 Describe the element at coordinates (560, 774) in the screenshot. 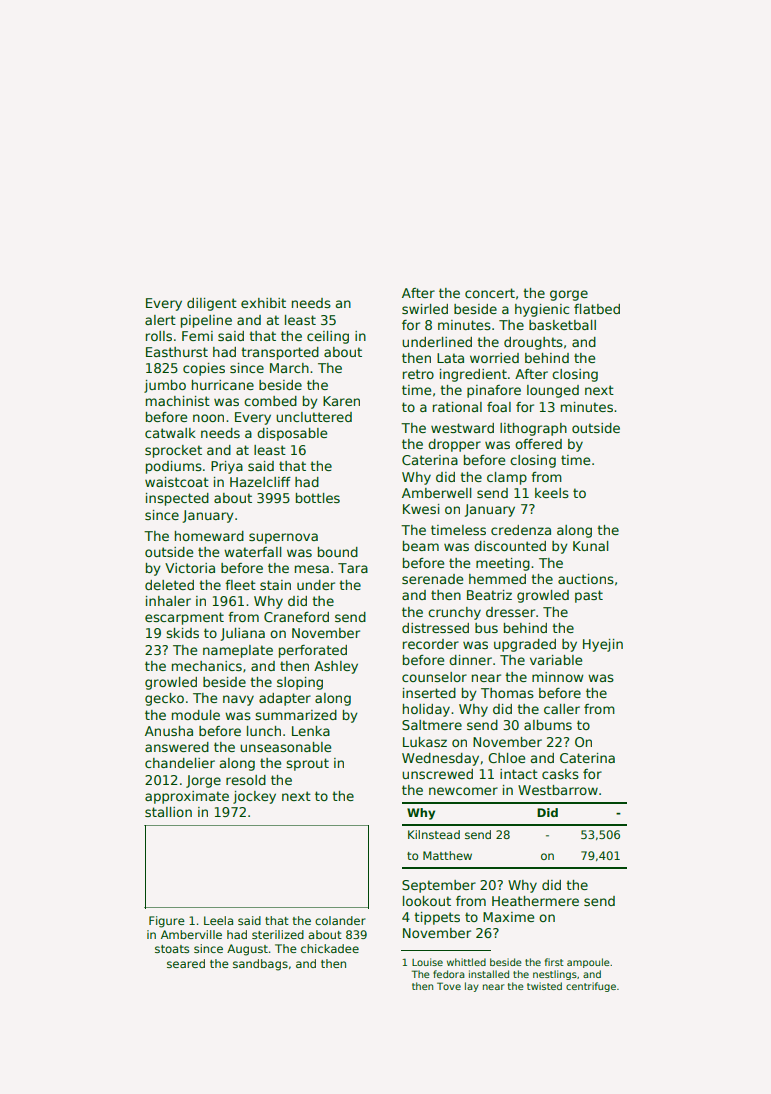

I see `casks` at that location.
